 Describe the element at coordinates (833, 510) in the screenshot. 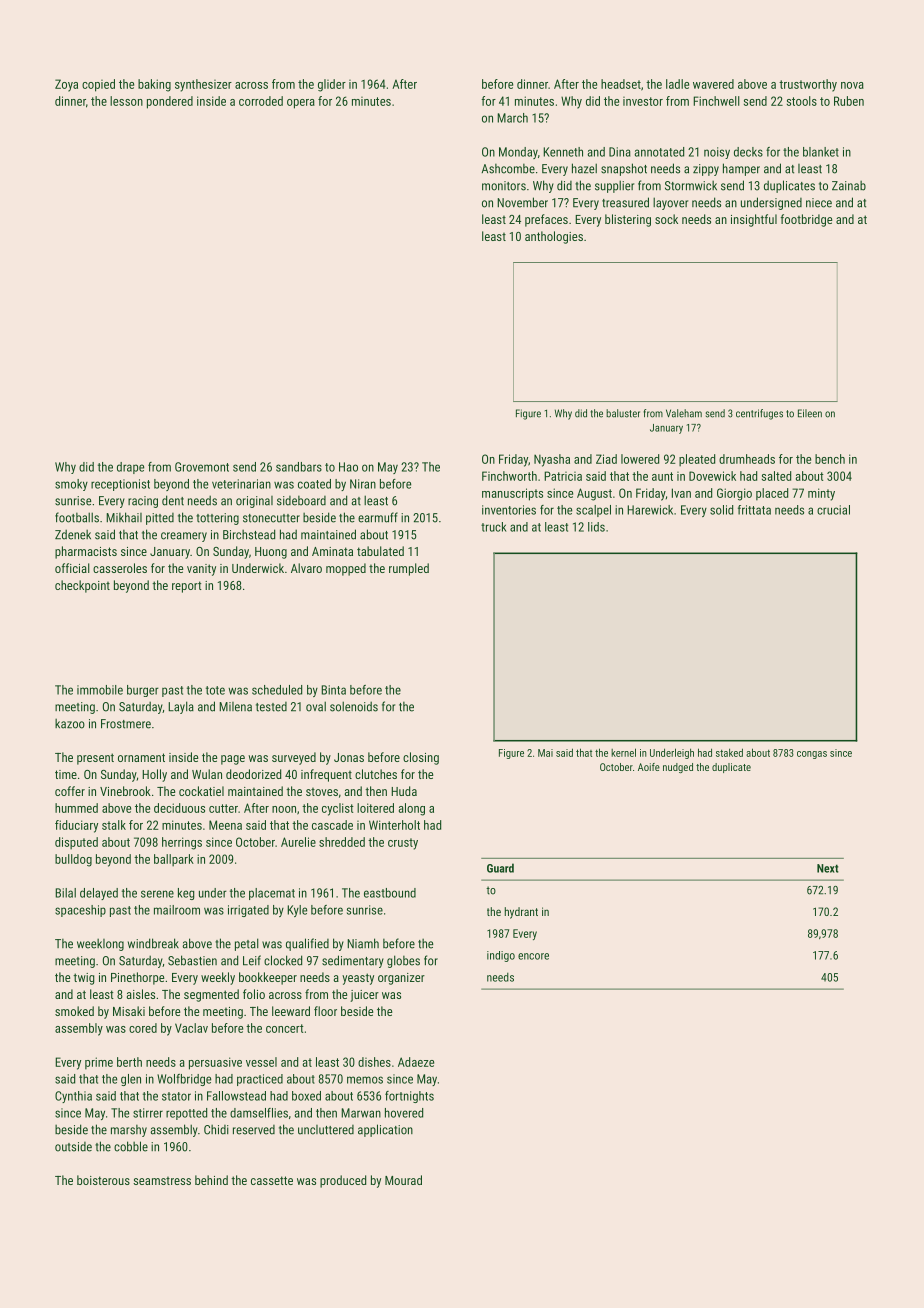

I see `crucial` at that location.
